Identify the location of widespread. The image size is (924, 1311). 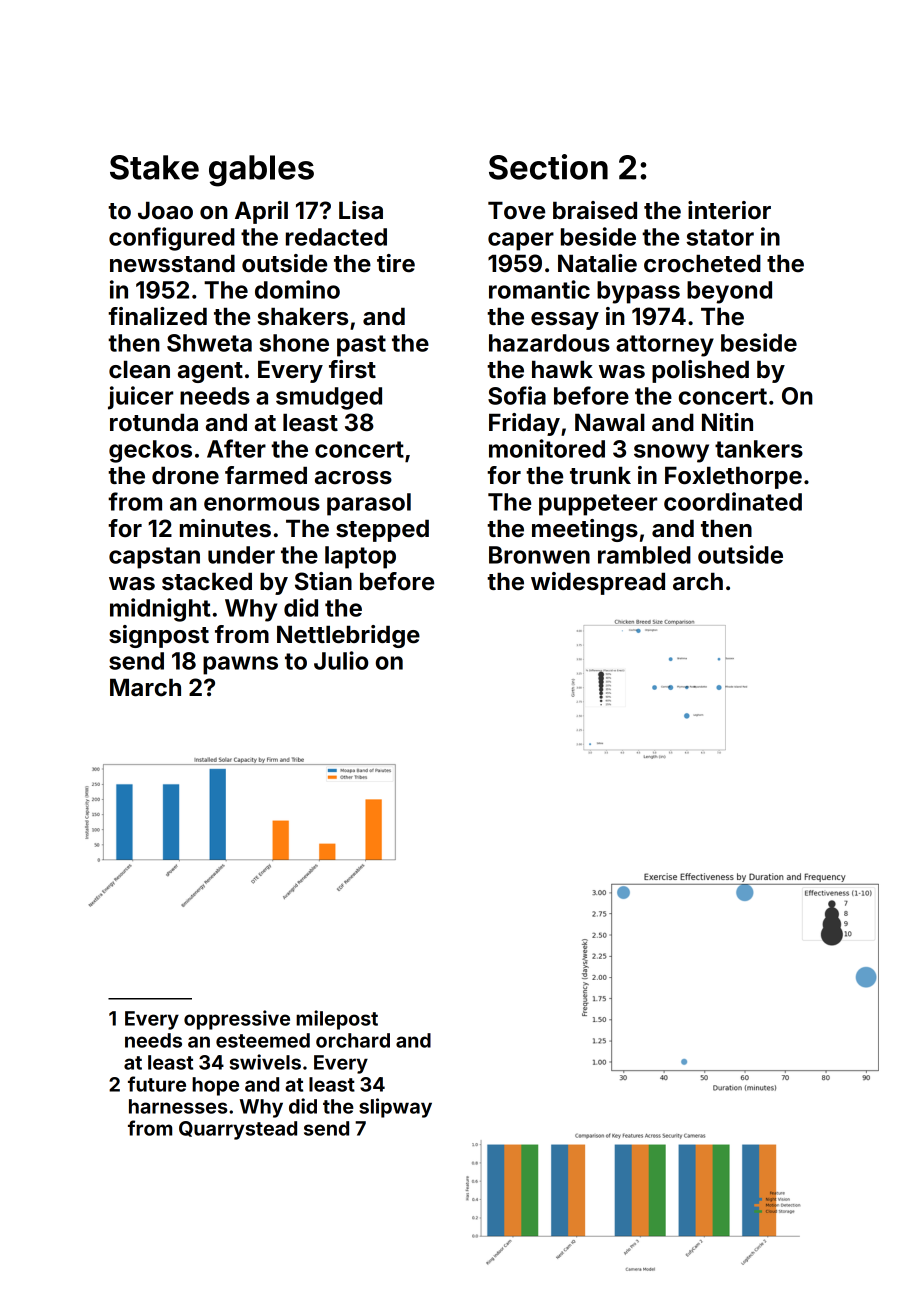
(598, 583).
